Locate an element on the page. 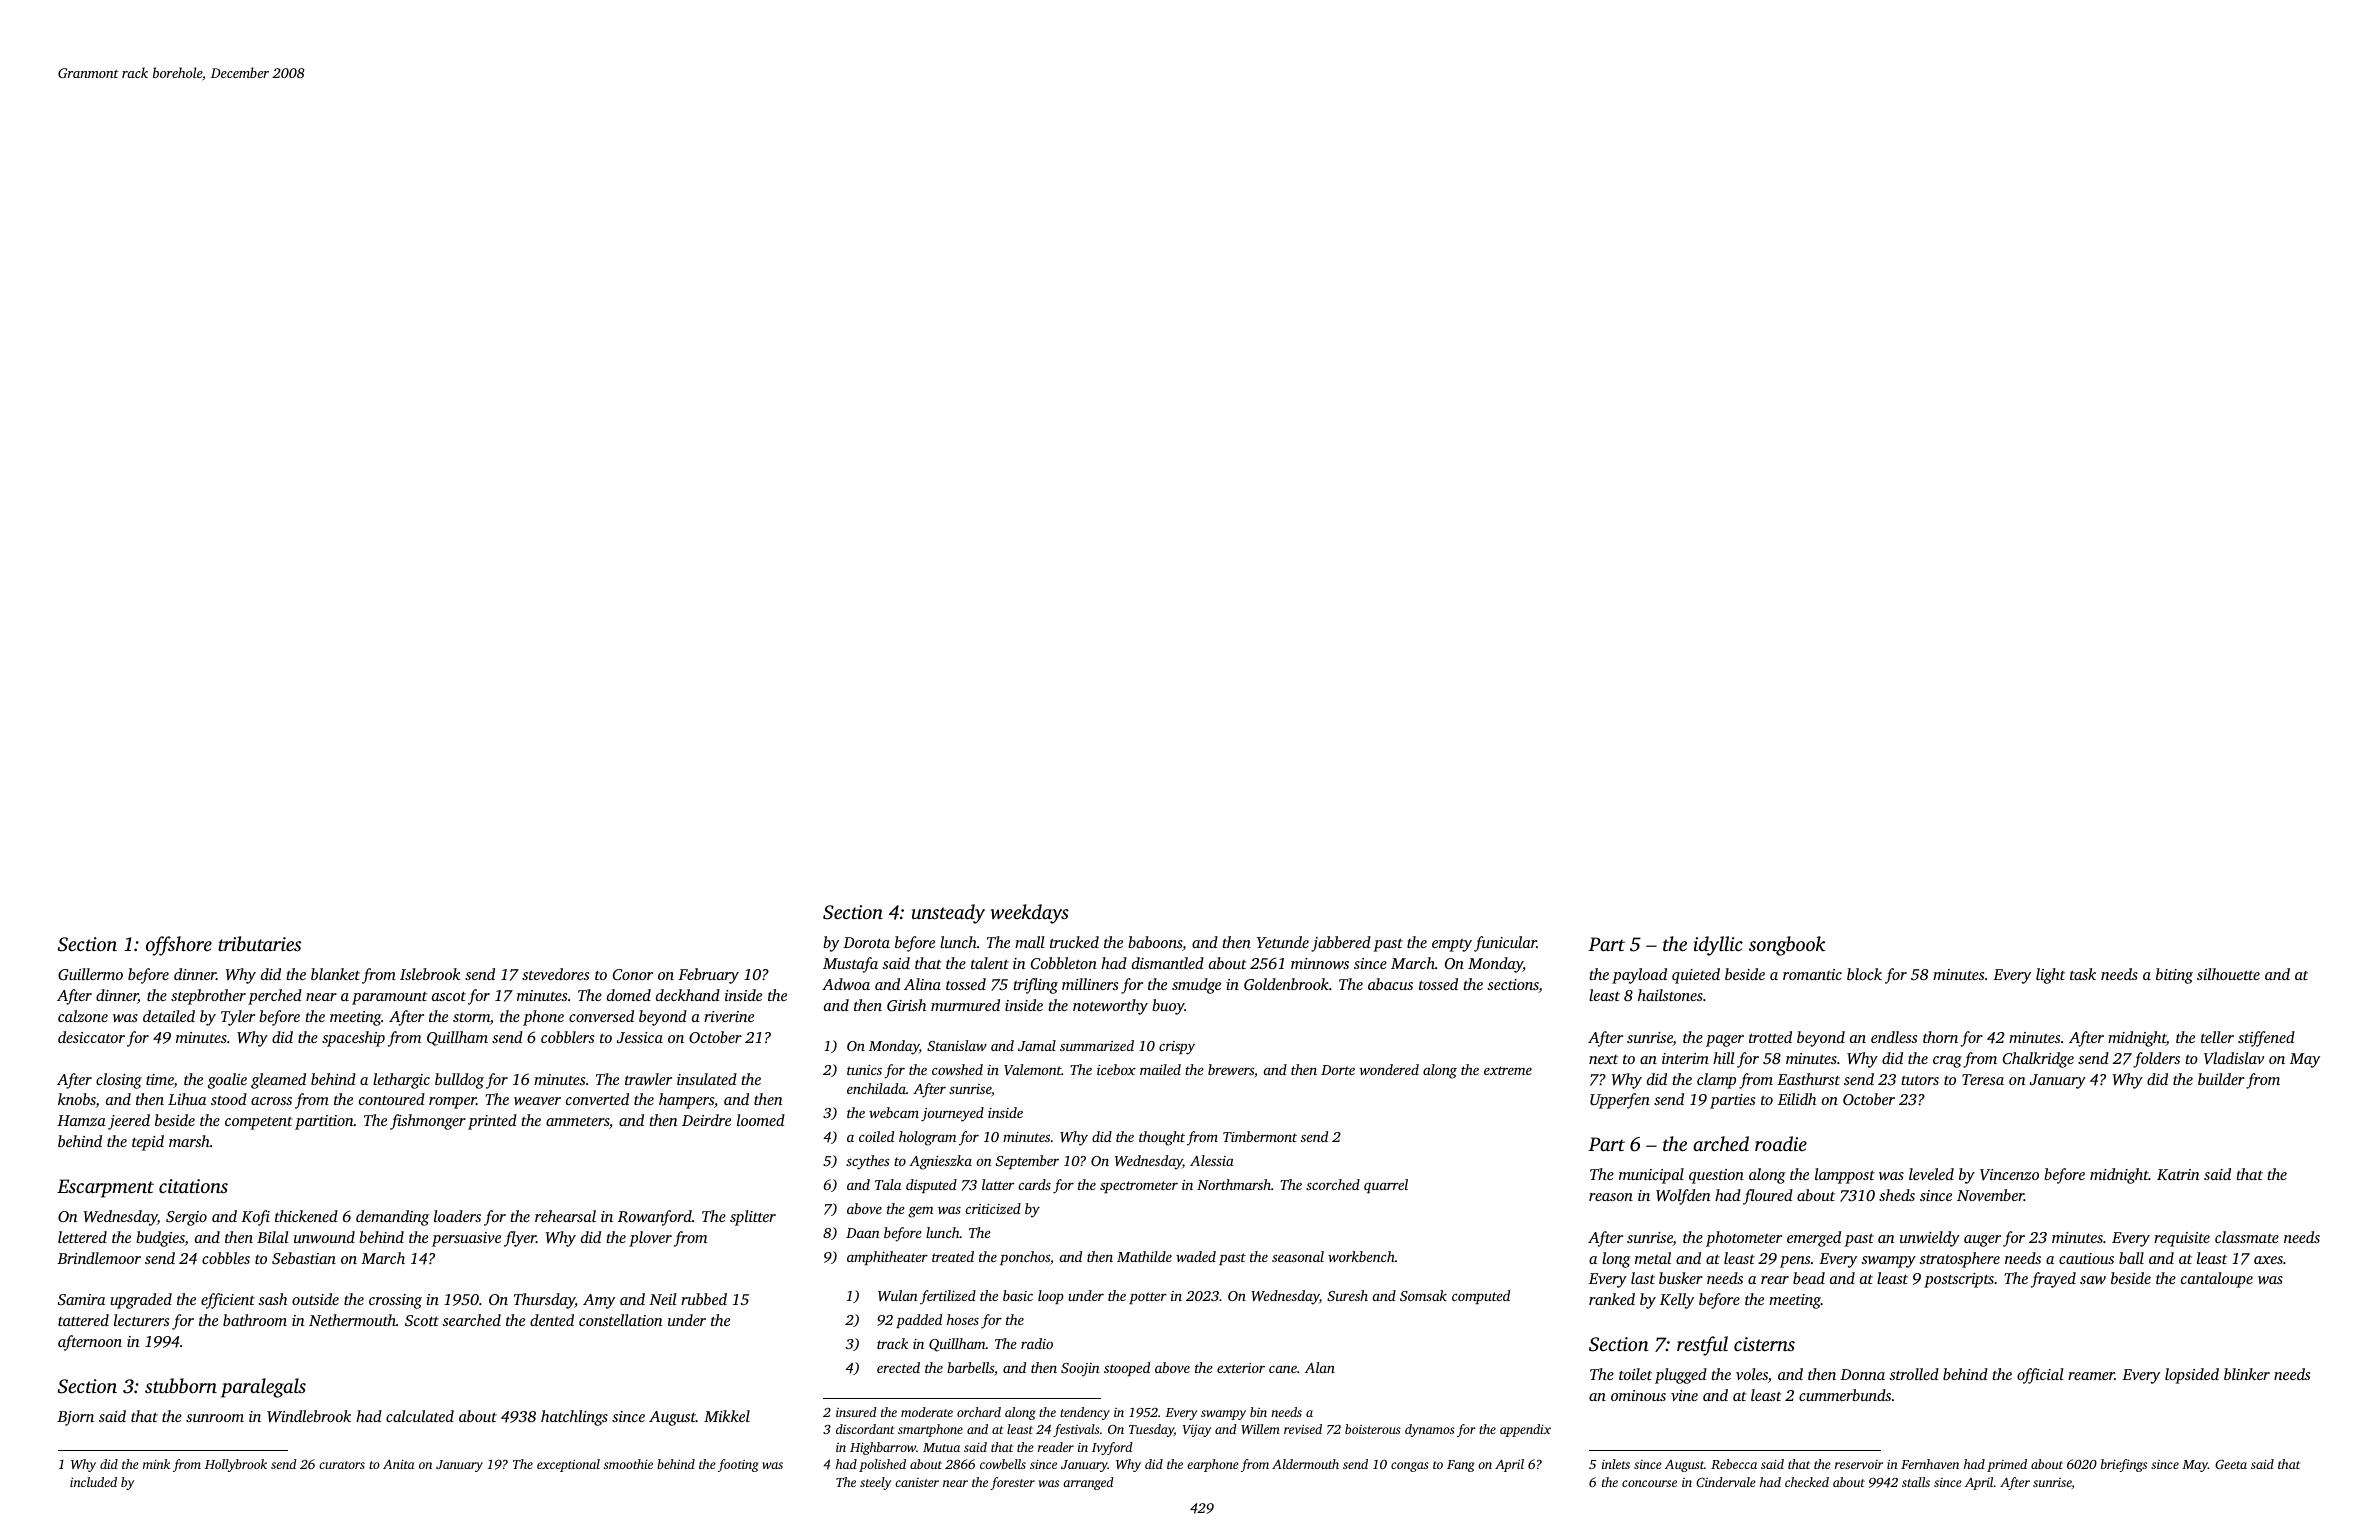 This image has width=2380, height=1540. seasonal is located at coordinates (1298, 1256).
